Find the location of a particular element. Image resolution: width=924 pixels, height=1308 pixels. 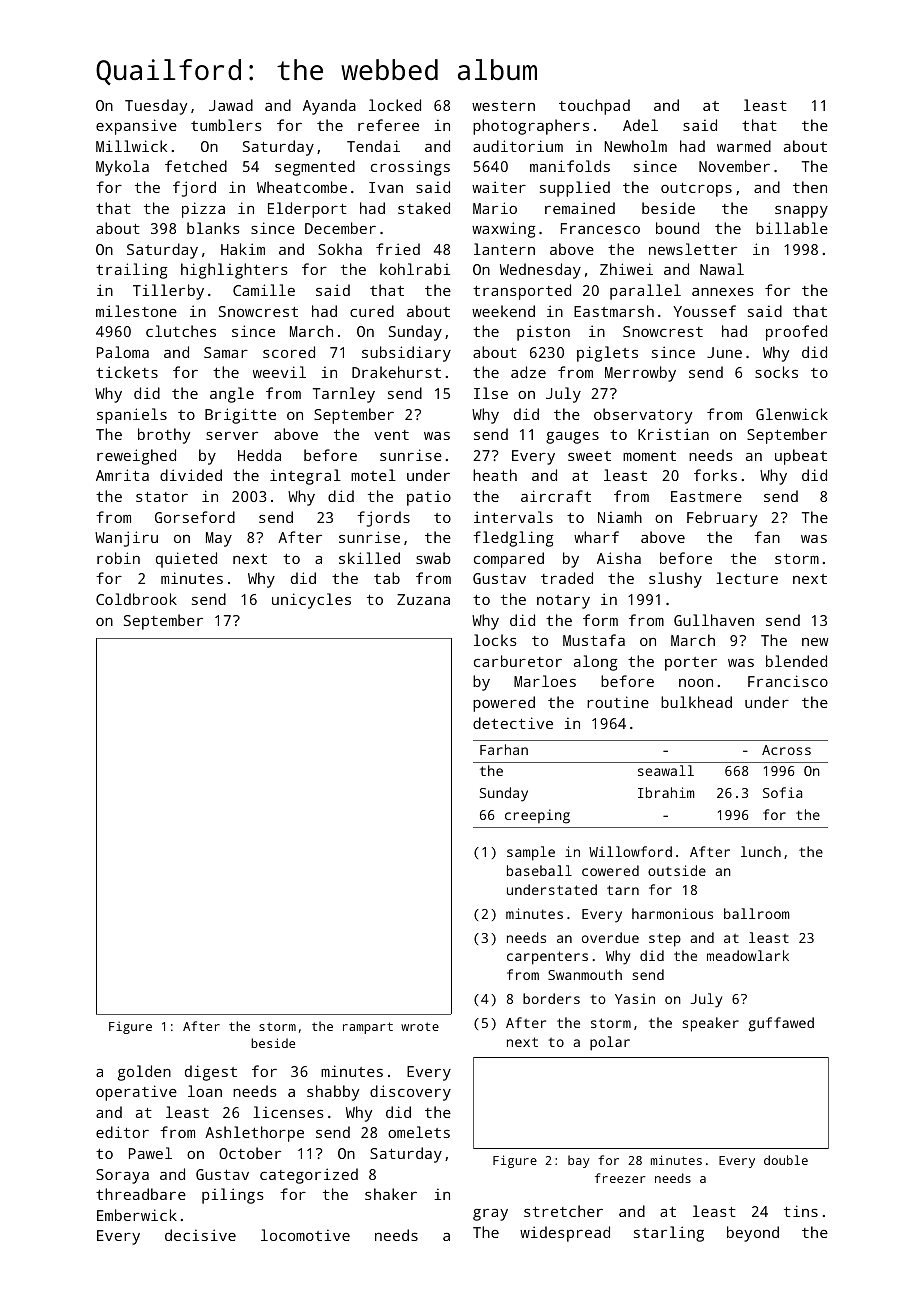

western is located at coordinates (503, 106).
